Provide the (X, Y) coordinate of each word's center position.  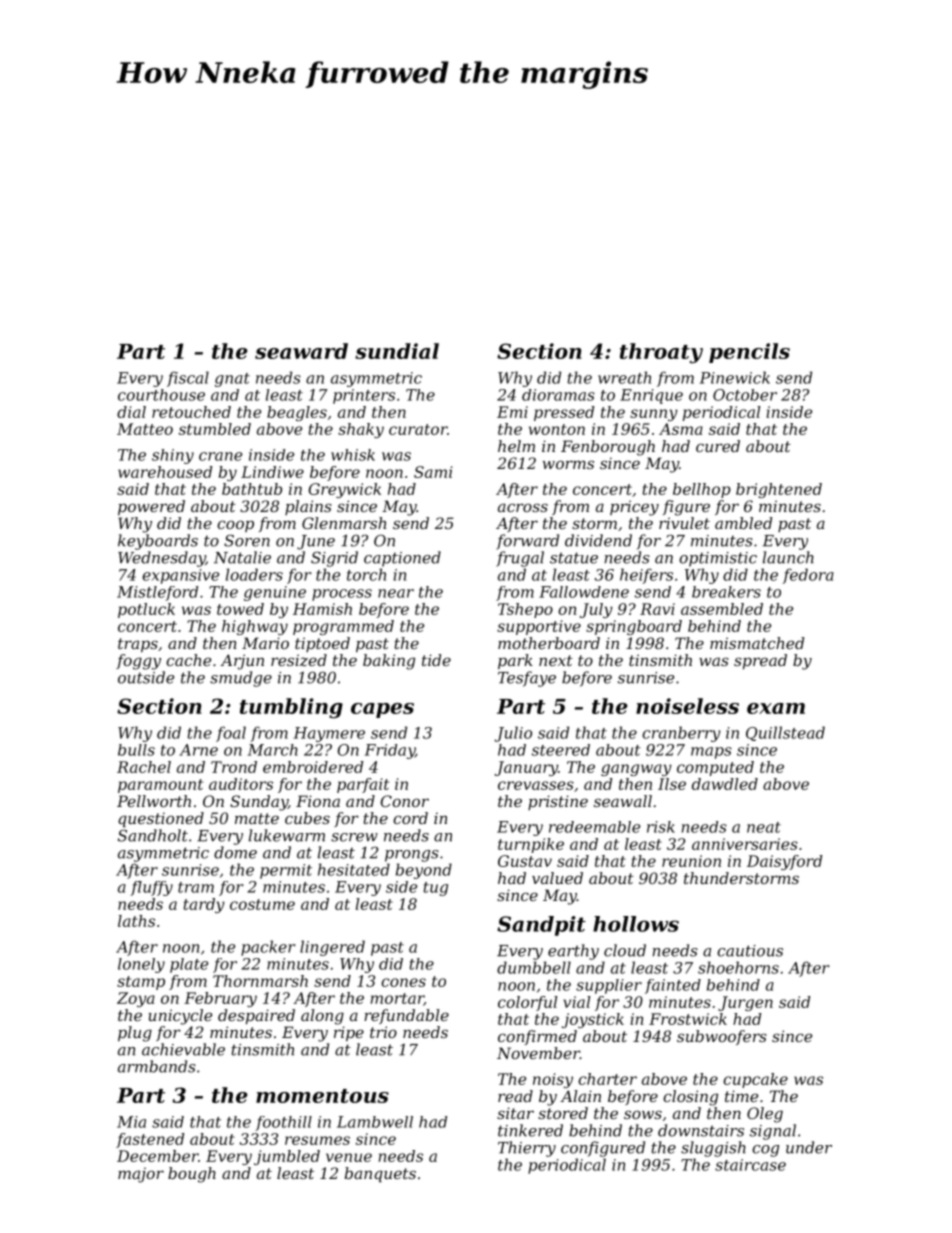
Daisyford (784, 862)
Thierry (527, 1149)
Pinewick (735, 377)
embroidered (313, 767)
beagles (297, 413)
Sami (433, 472)
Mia (131, 1122)
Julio (513, 734)
